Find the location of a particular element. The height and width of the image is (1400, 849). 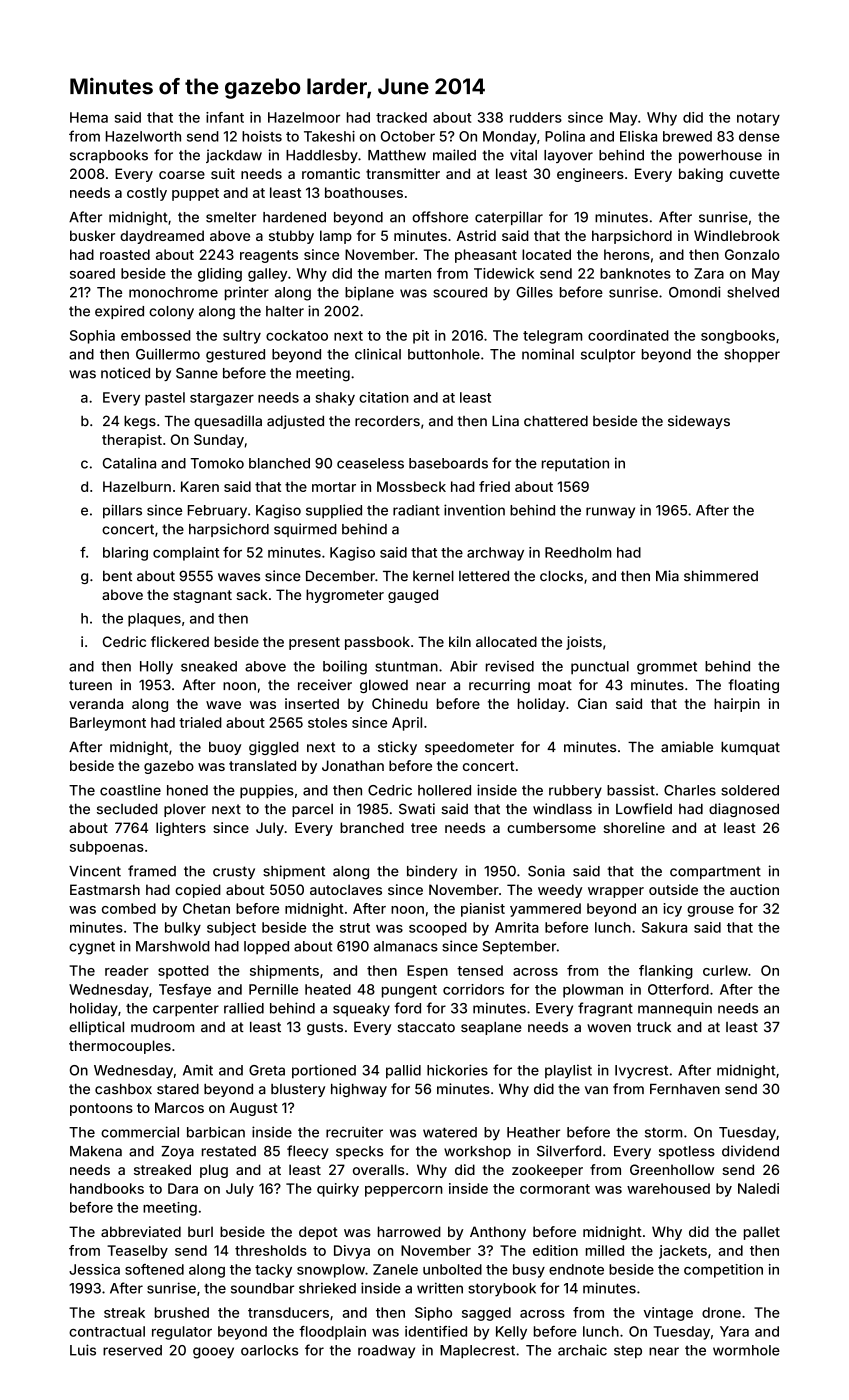

copied is located at coordinates (198, 891).
